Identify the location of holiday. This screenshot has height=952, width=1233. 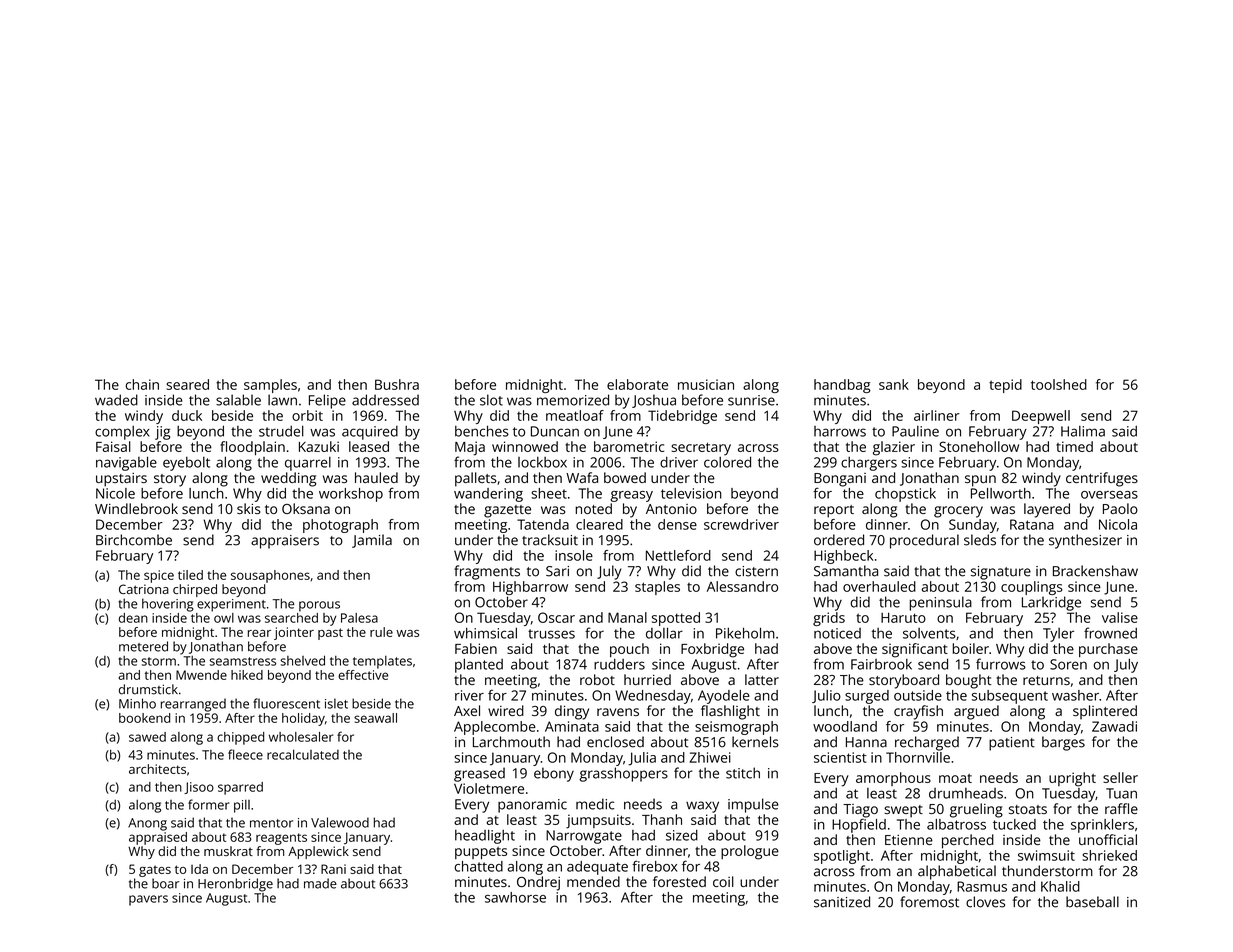
(303, 719).
